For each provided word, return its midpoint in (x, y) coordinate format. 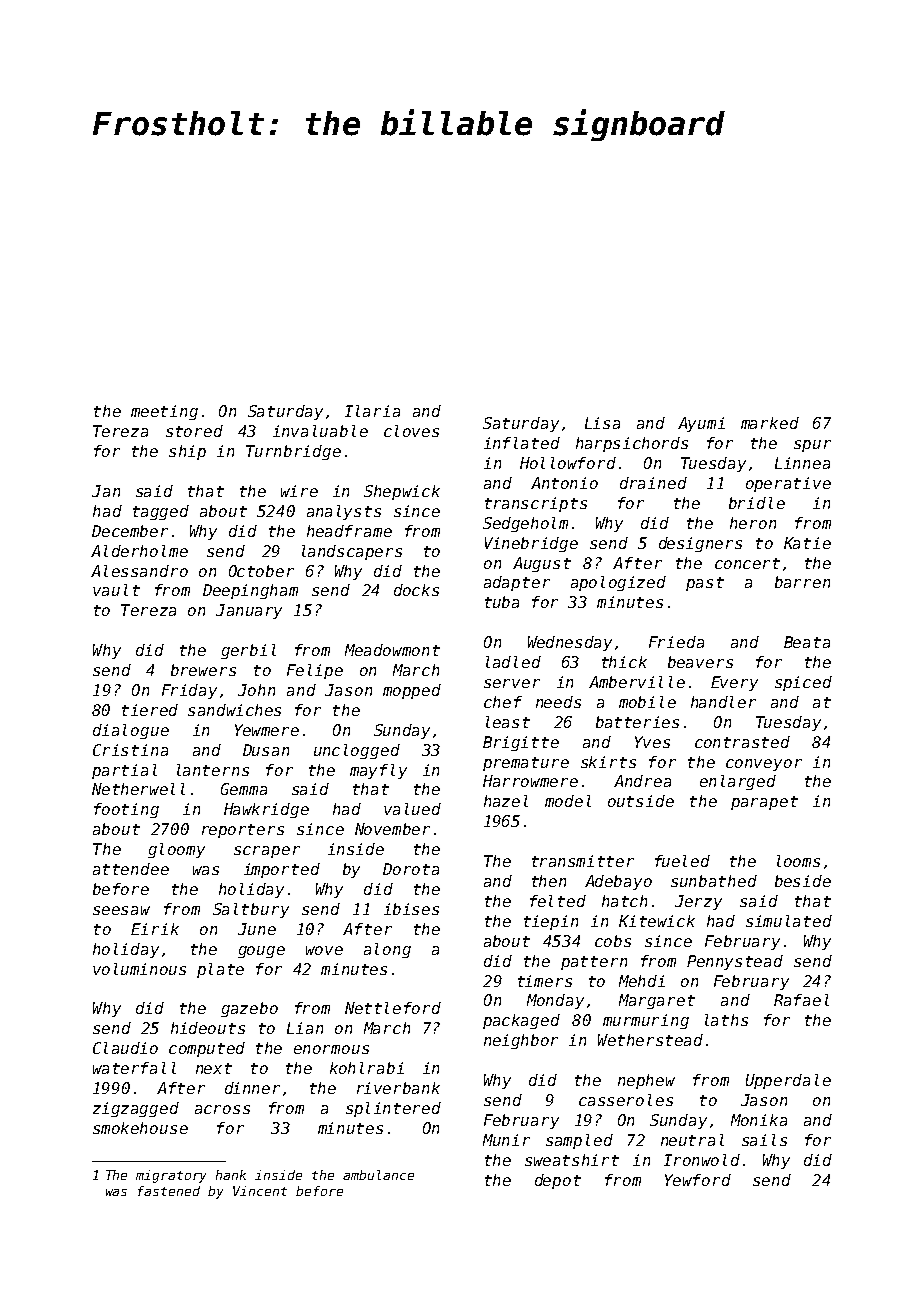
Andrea (642, 781)
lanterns (213, 770)
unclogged (357, 751)
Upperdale (788, 1081)
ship (187, 452)
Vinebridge (531, 544)
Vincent (260, 1191)
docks (416, 590)
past (705, 584)
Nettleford (393, 1008)
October (261, 571)
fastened (169, 1191)
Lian (305, 1028)
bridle (757, 503)
